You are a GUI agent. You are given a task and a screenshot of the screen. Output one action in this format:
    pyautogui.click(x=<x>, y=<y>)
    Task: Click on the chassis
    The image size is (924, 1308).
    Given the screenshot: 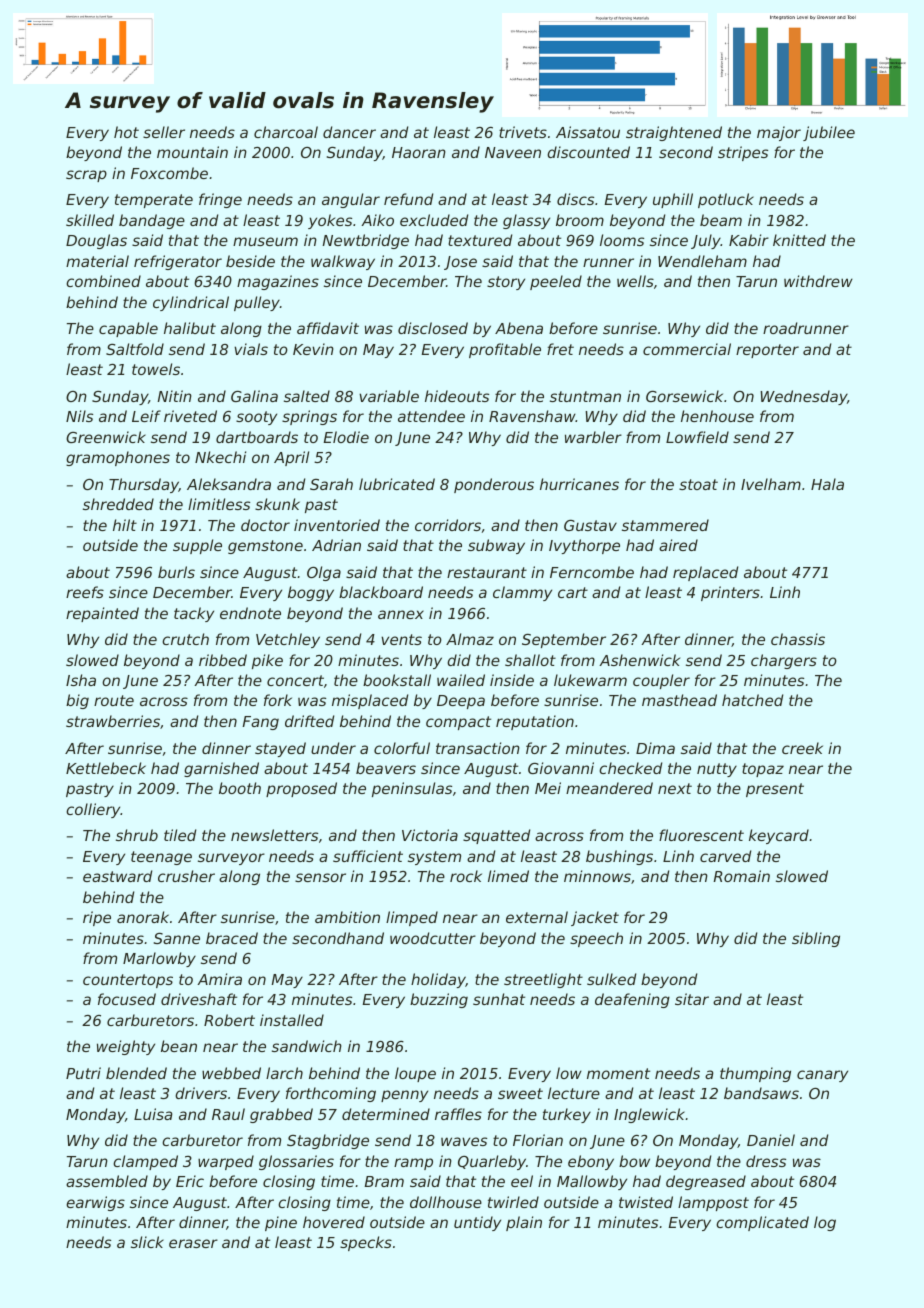 What is the action you would take?
    pyautogui.click(x=798, y=639)
